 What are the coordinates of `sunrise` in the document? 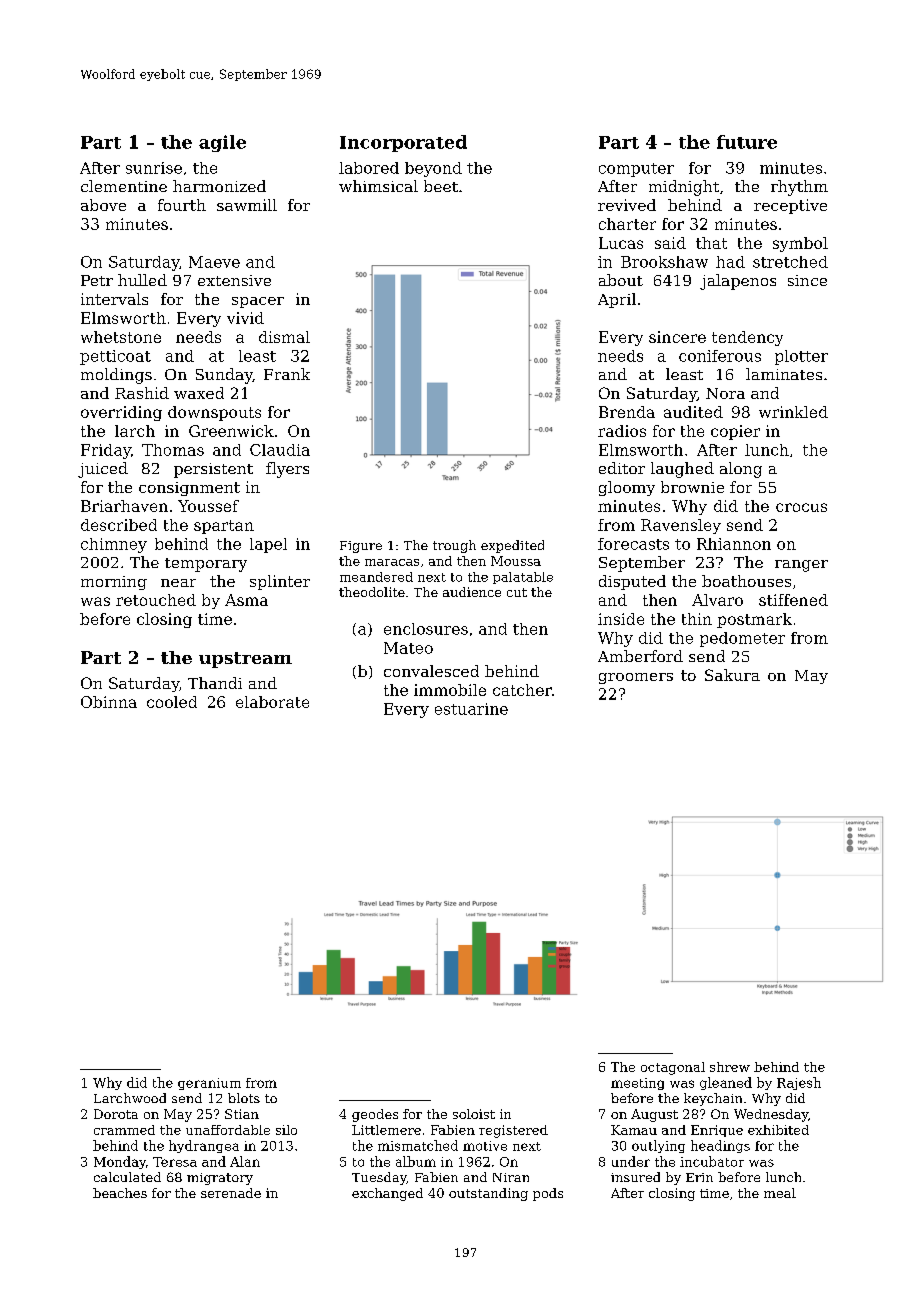 It's located at (154, 168).
